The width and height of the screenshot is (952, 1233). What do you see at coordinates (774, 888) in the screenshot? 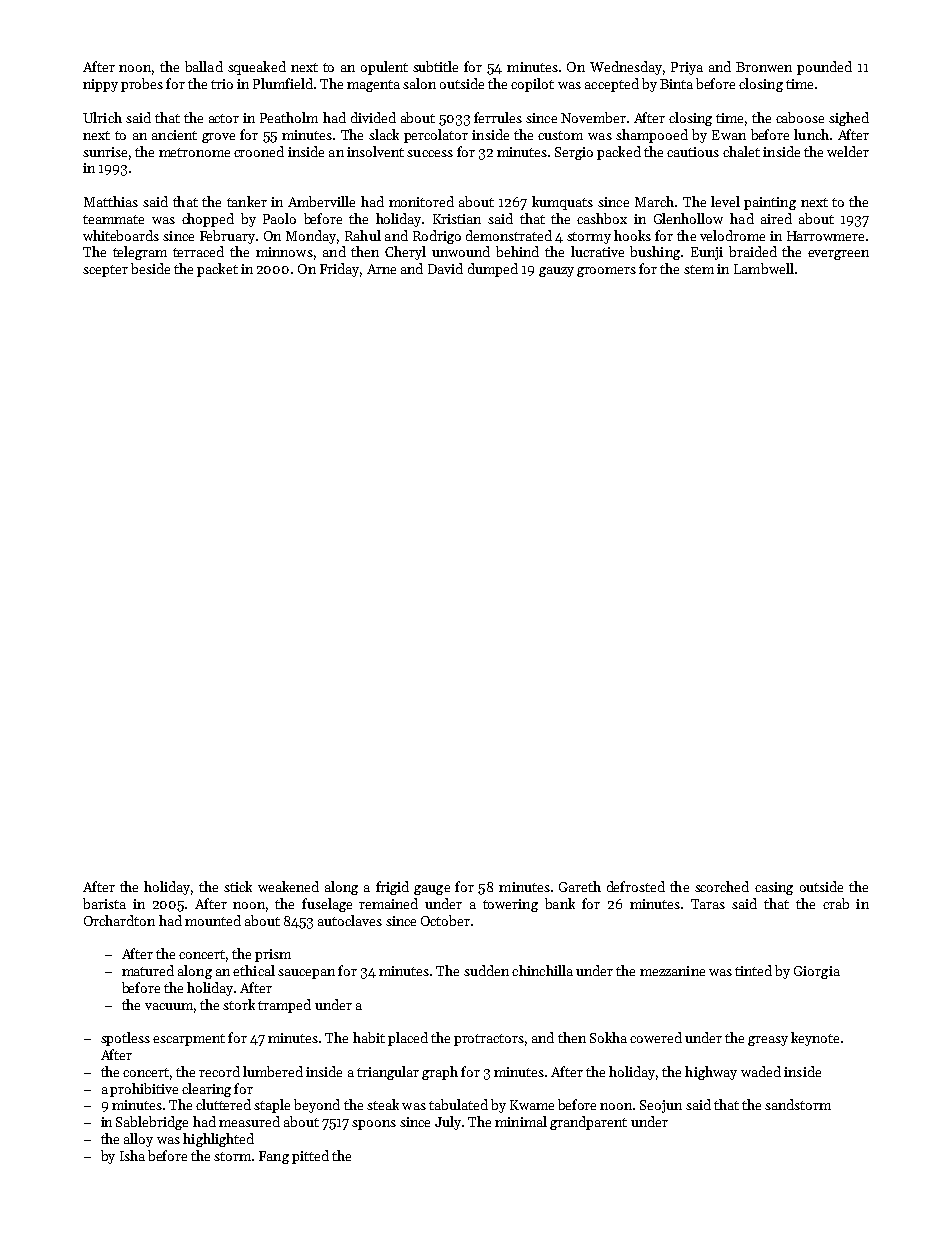
I see `casing` at bounding box center [774, 888].
